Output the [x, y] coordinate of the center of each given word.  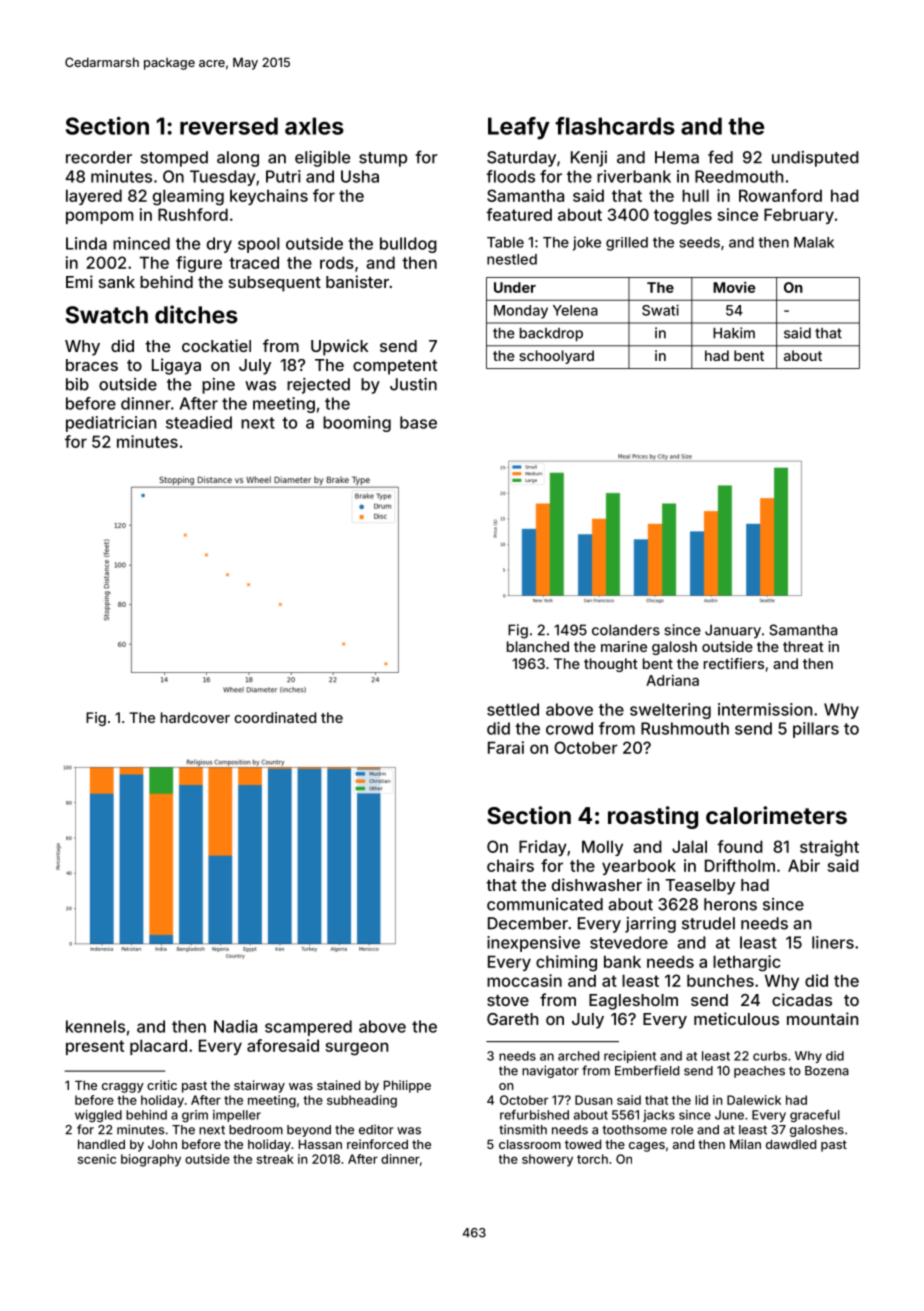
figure [199, 264]
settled [513, 709]
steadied [199, 422]
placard [158, 1047]
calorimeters [776, 815]
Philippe [407, 1086]
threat [803, 646]
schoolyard [556, 357]
